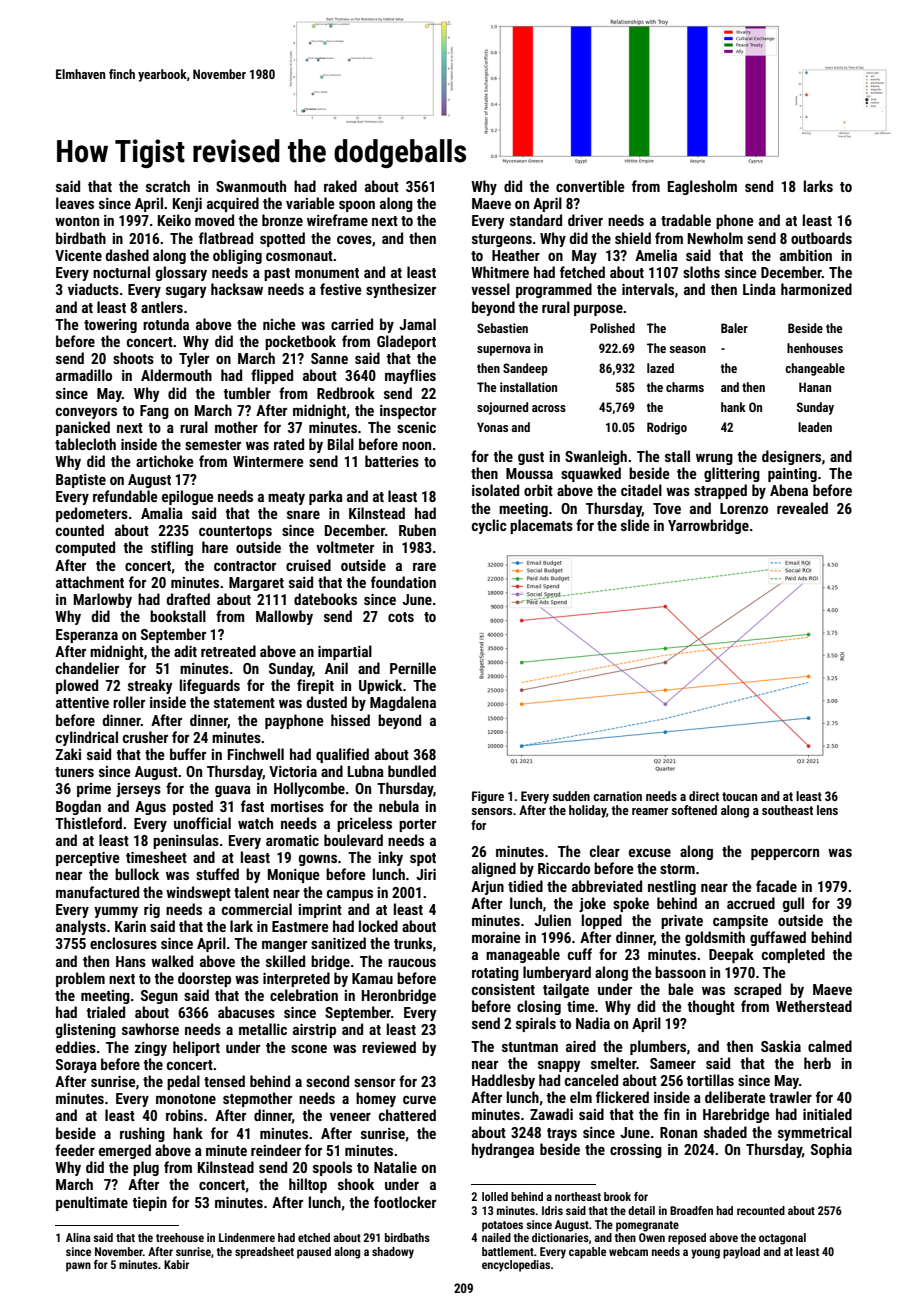 The width and height of the screenshot is (908, 1316). Describe the element at coordinates (121, 272) in the screenshot. I see `nocturnal` at that location.
